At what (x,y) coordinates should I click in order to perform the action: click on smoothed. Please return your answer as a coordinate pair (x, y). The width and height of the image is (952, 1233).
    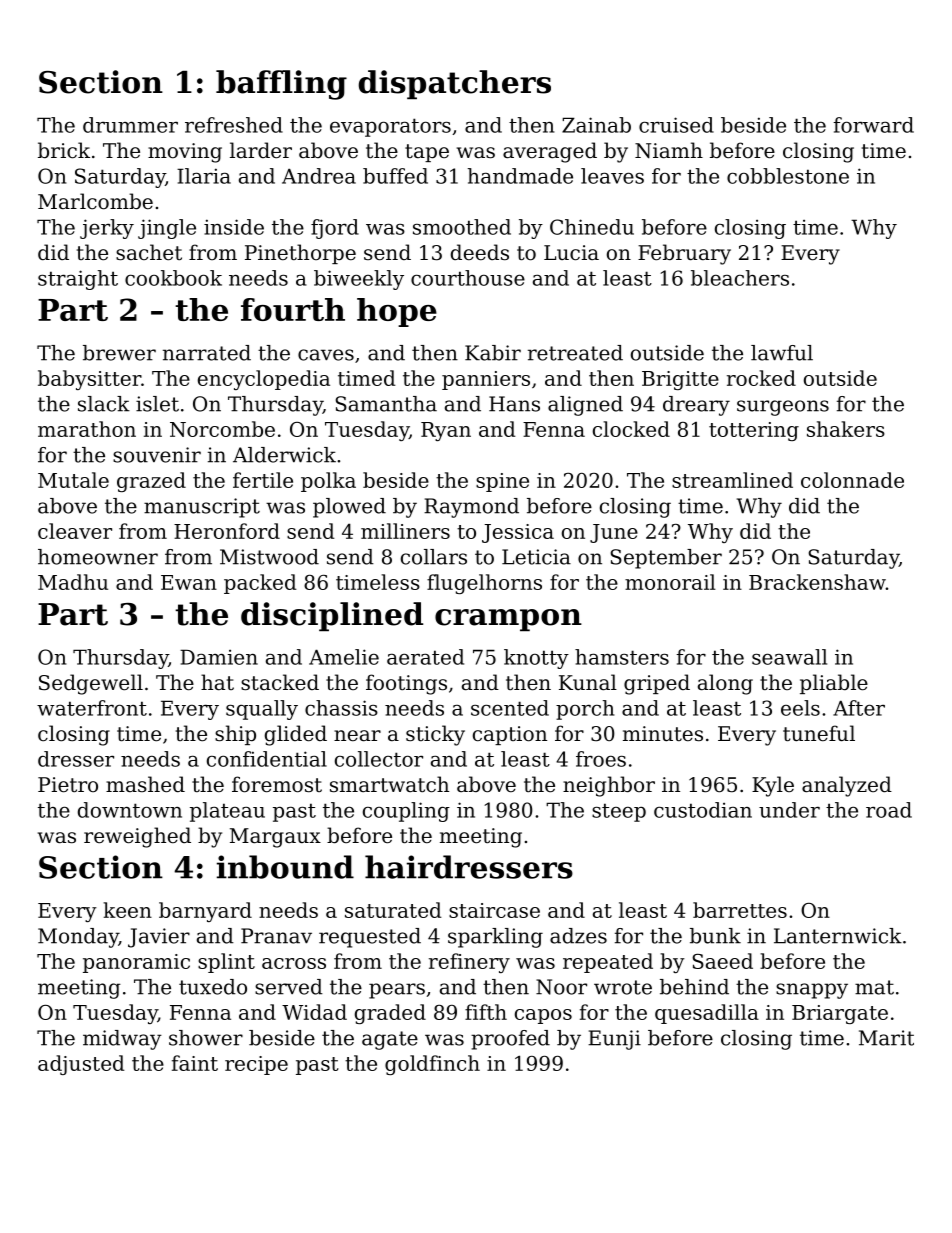
    Looking at the image, I should click on (462, 227).
